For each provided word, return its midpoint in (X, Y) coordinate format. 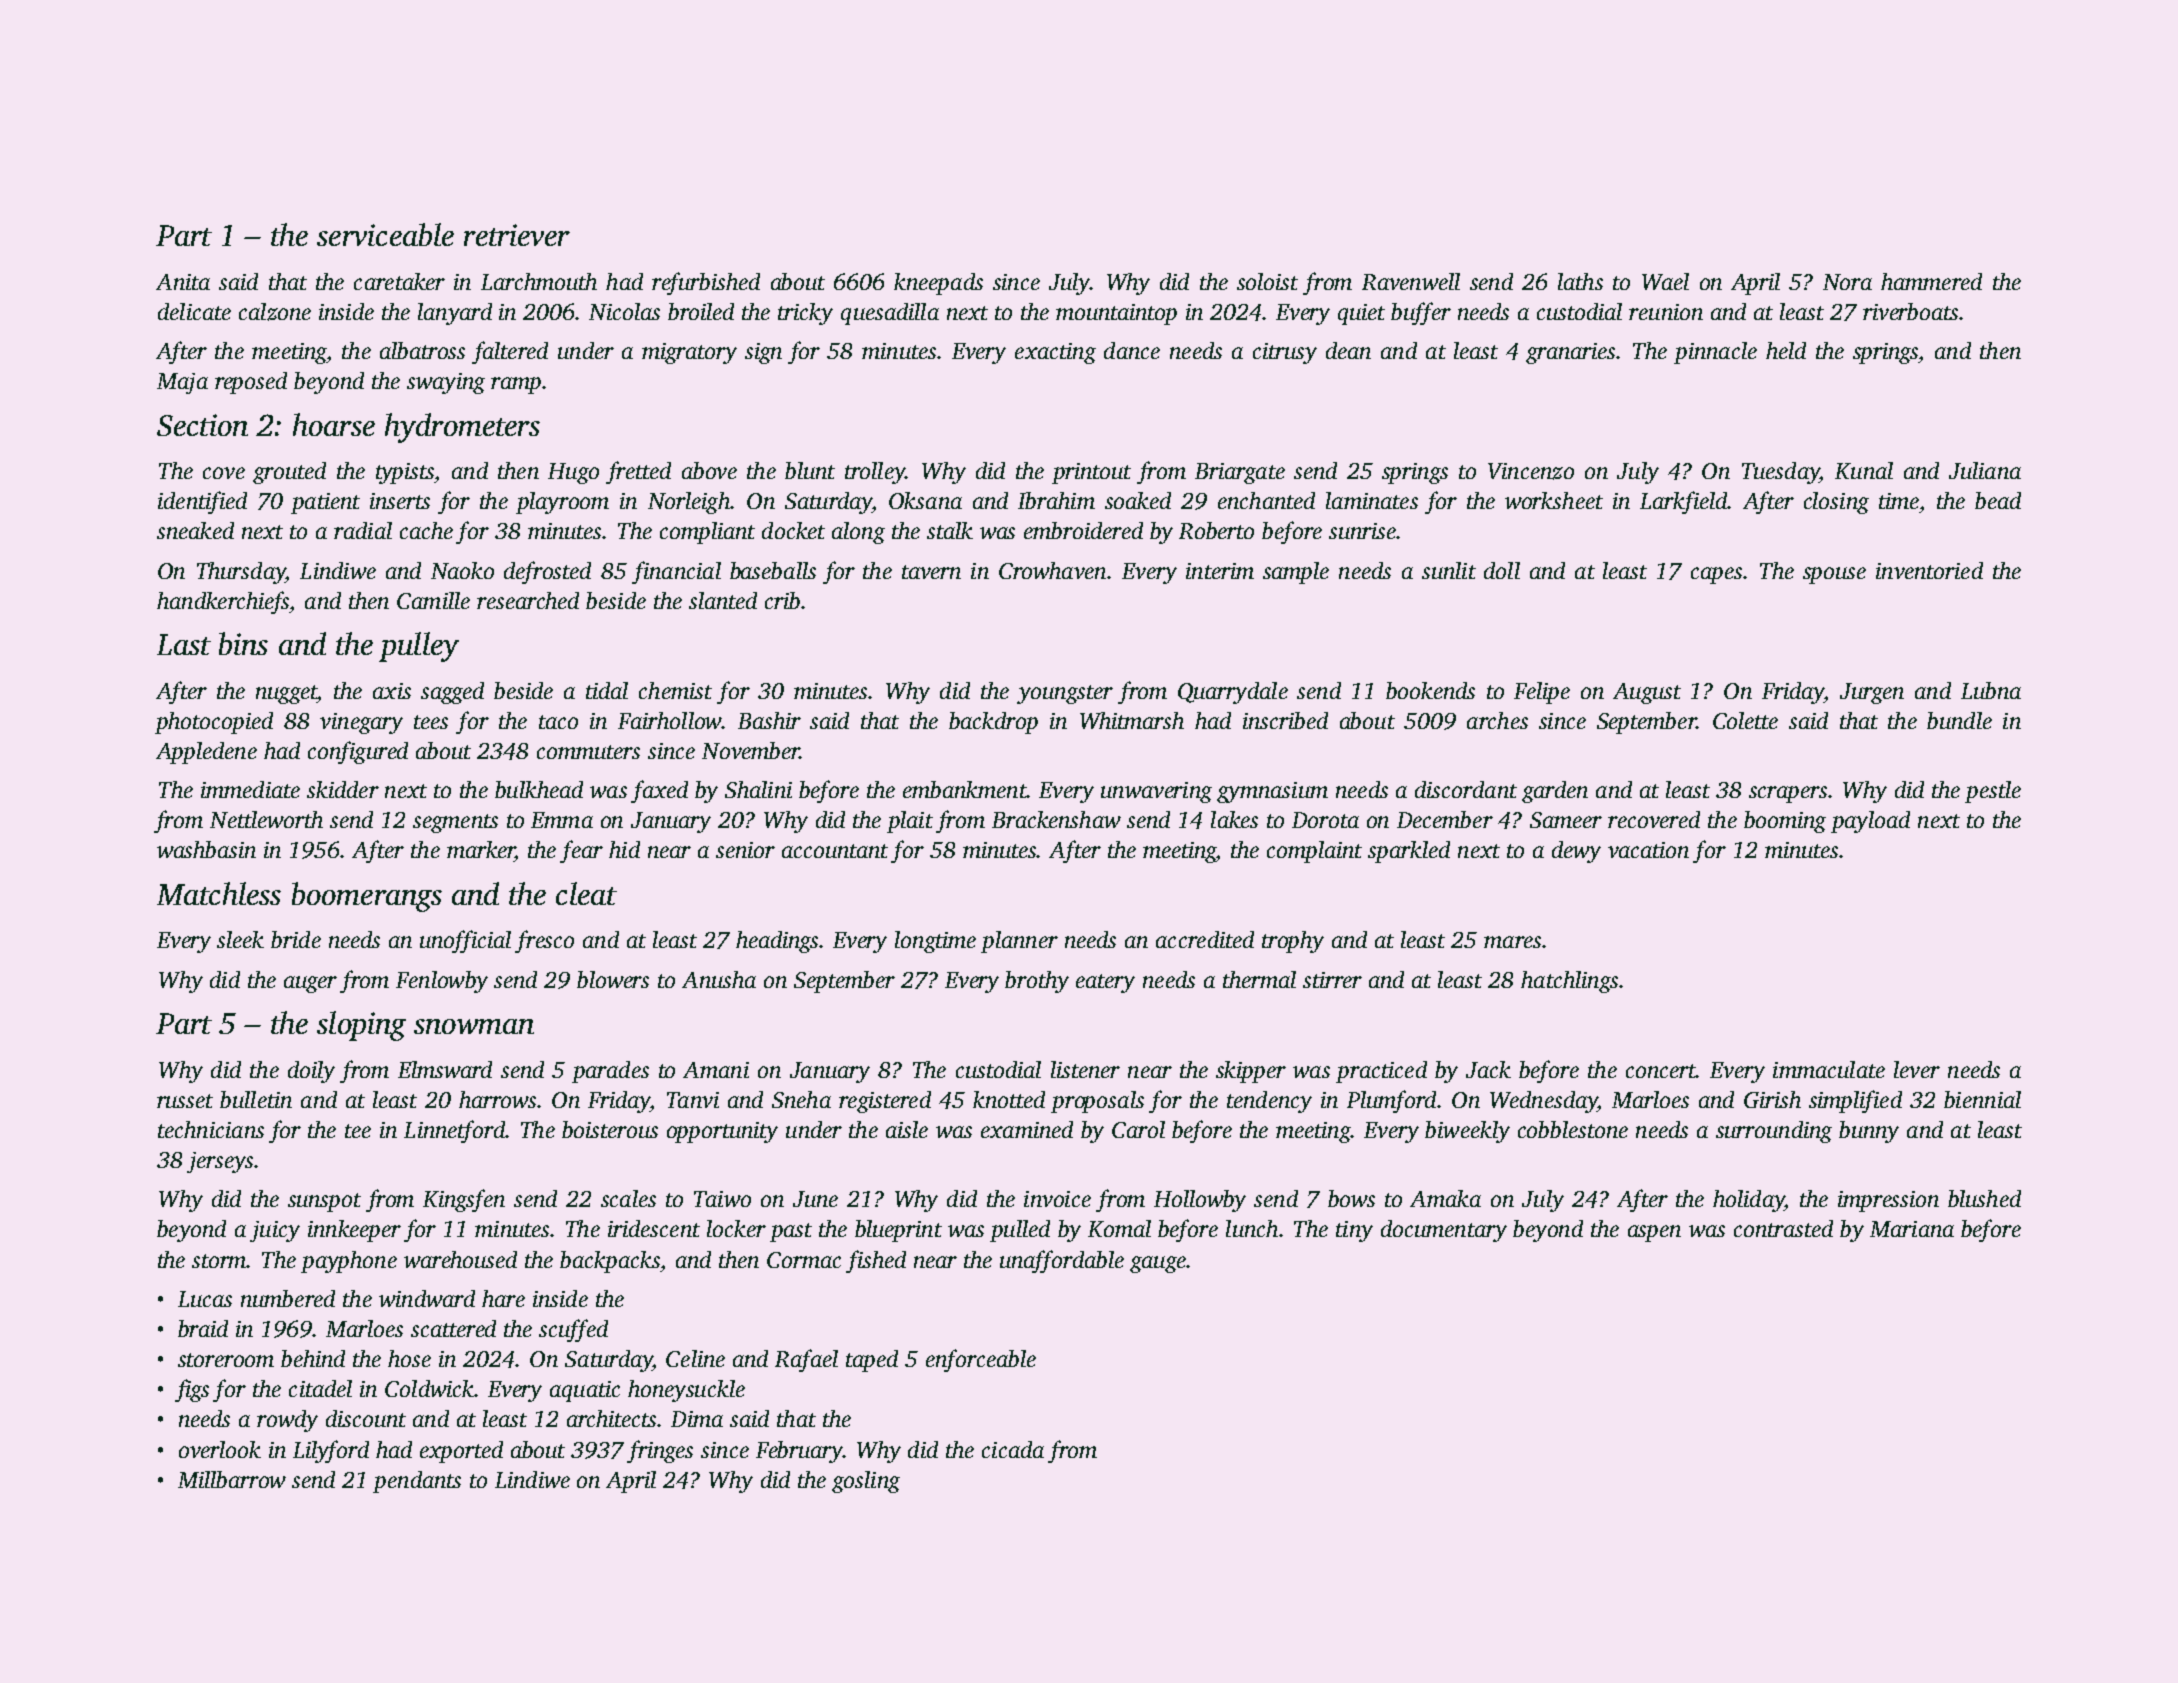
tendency (1269, 1102)
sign (763, 353)
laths (1580, 281)
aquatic (585, 1391)
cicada (1013, 1449)
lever (1917, 1069)
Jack (1488, 1069)
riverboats (1910, 311)
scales (628, 1198)
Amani (716, 1070)
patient (325, 503)
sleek (240, 939)
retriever (517, 235)
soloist (1267, 281)
